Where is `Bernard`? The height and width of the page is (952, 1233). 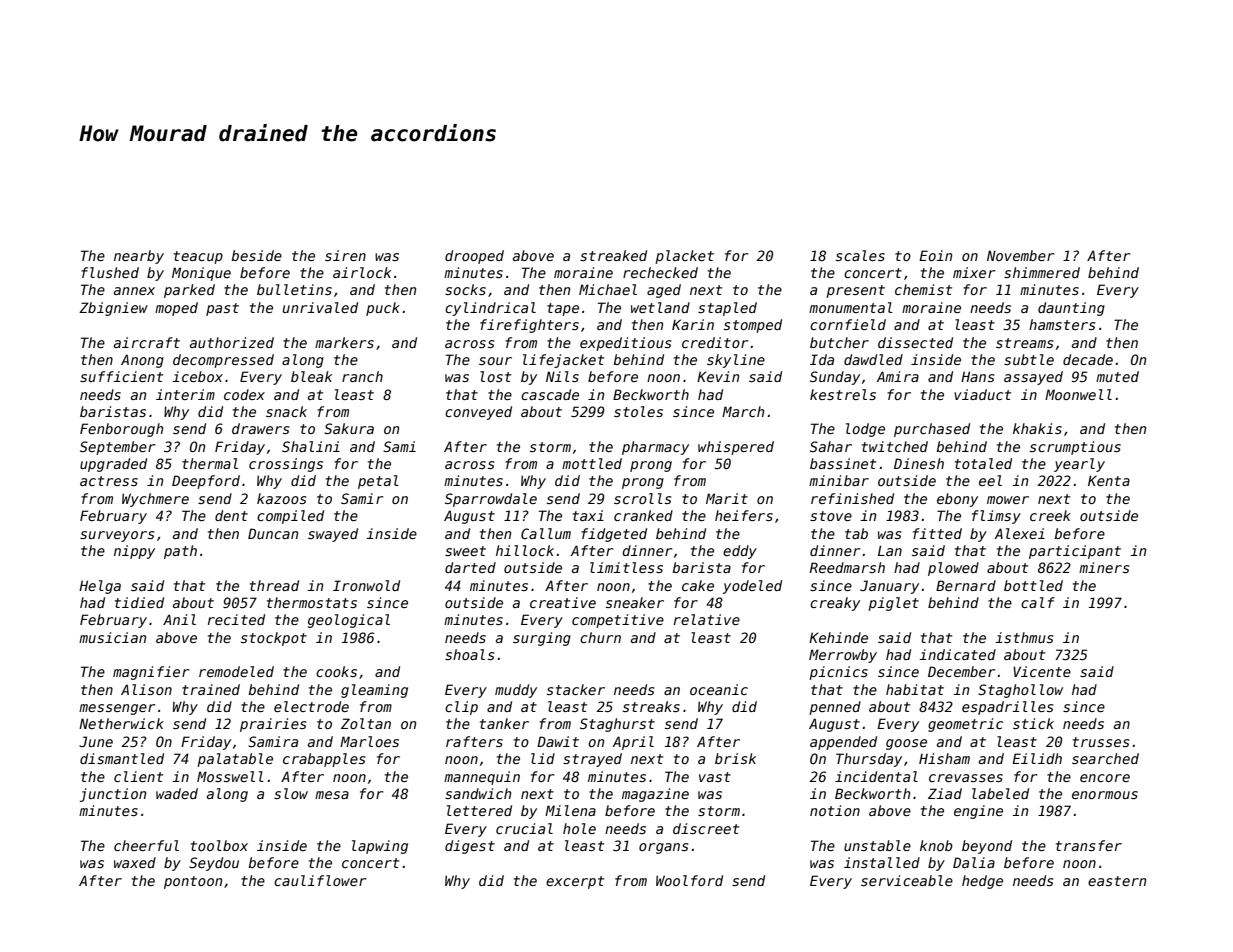
Bernard is located at coordinates (966, 585).
